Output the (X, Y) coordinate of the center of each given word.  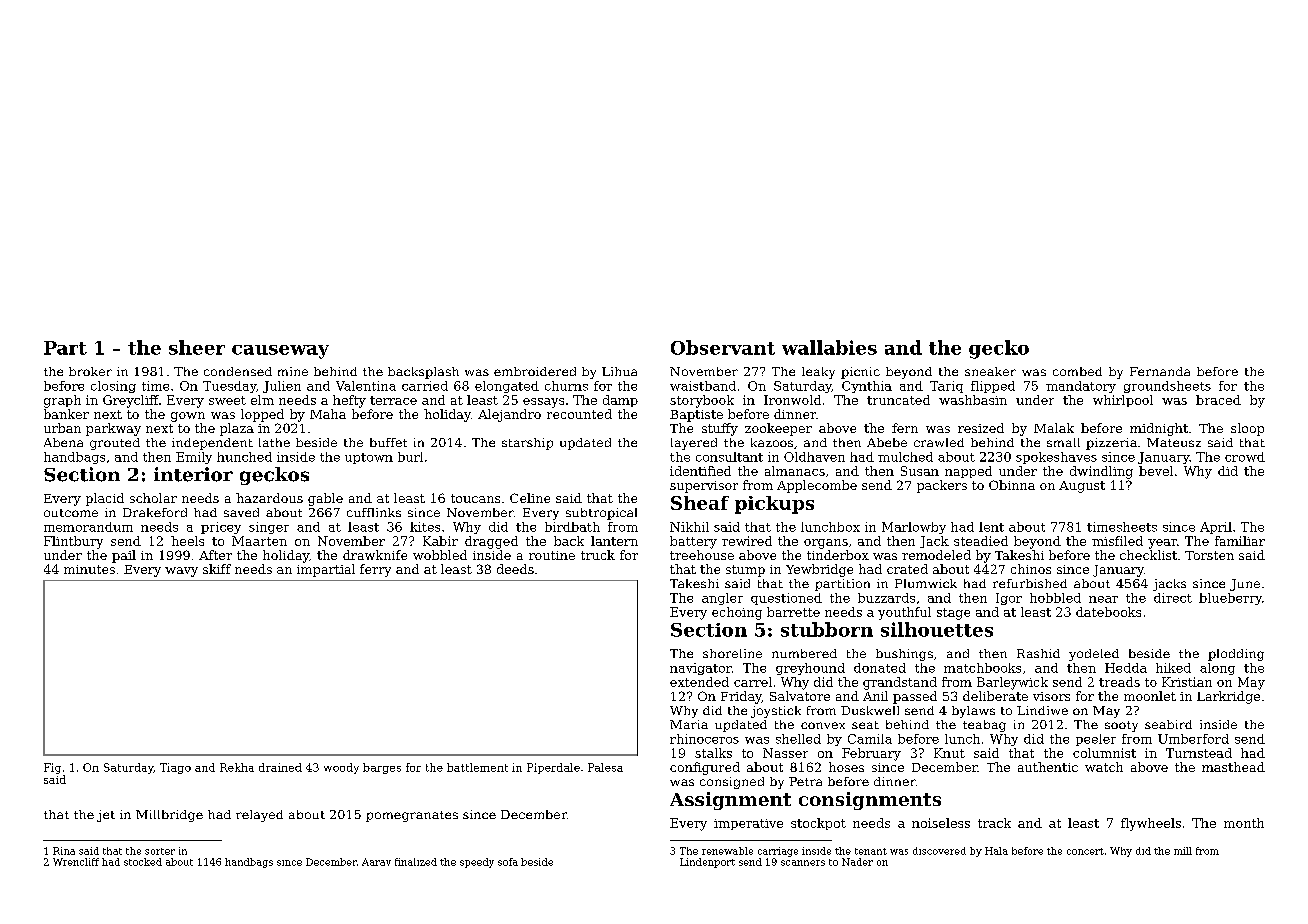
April (1216, 528)
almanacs (795, 471)
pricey (221, 528)
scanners (803, 863)
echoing (737, 613)
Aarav (376, 862)
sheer (197, 347)
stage (953, 614)
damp (620, 401)
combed (1077, 371)
